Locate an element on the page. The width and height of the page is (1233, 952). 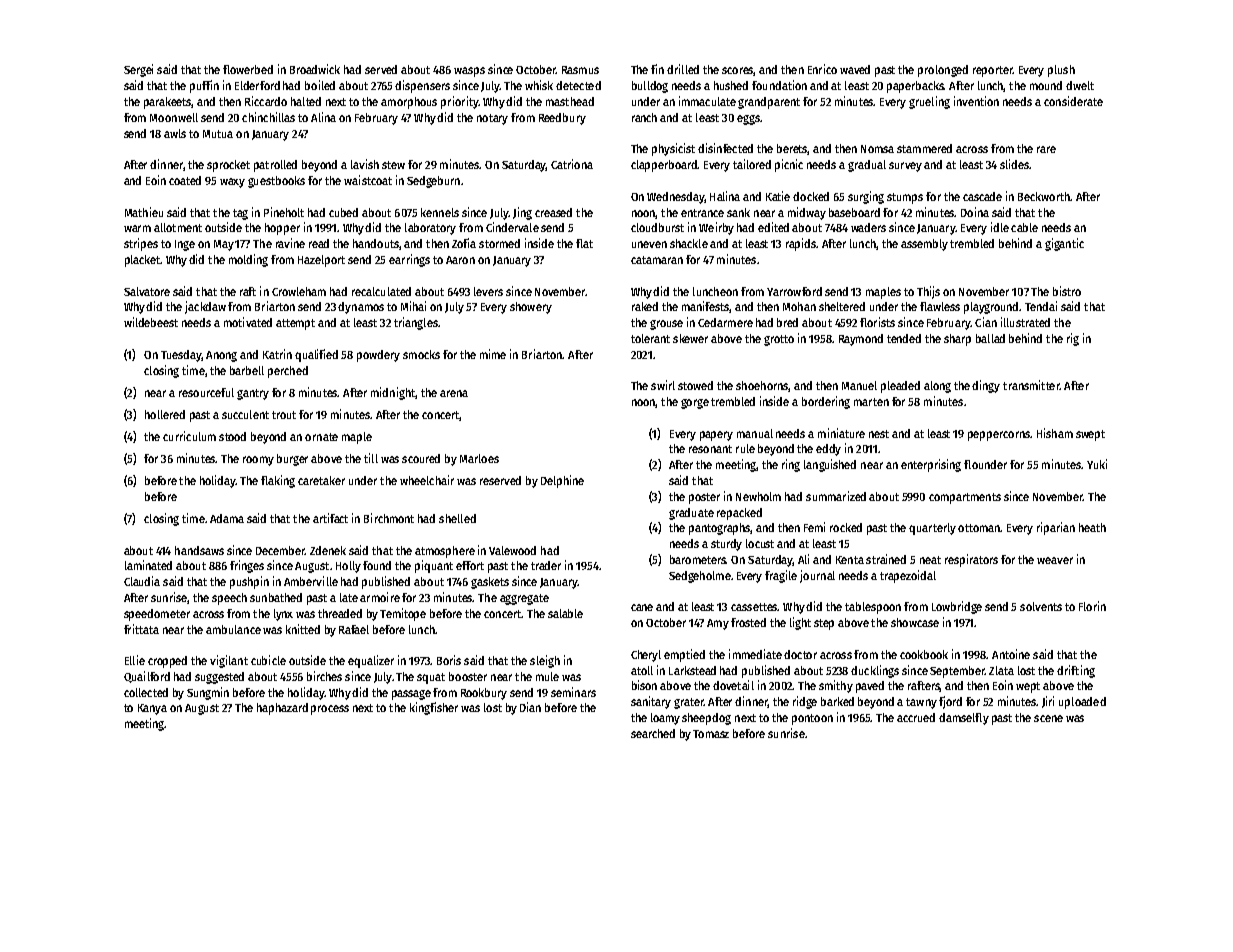
perched is located at coordinates (288, 372).
